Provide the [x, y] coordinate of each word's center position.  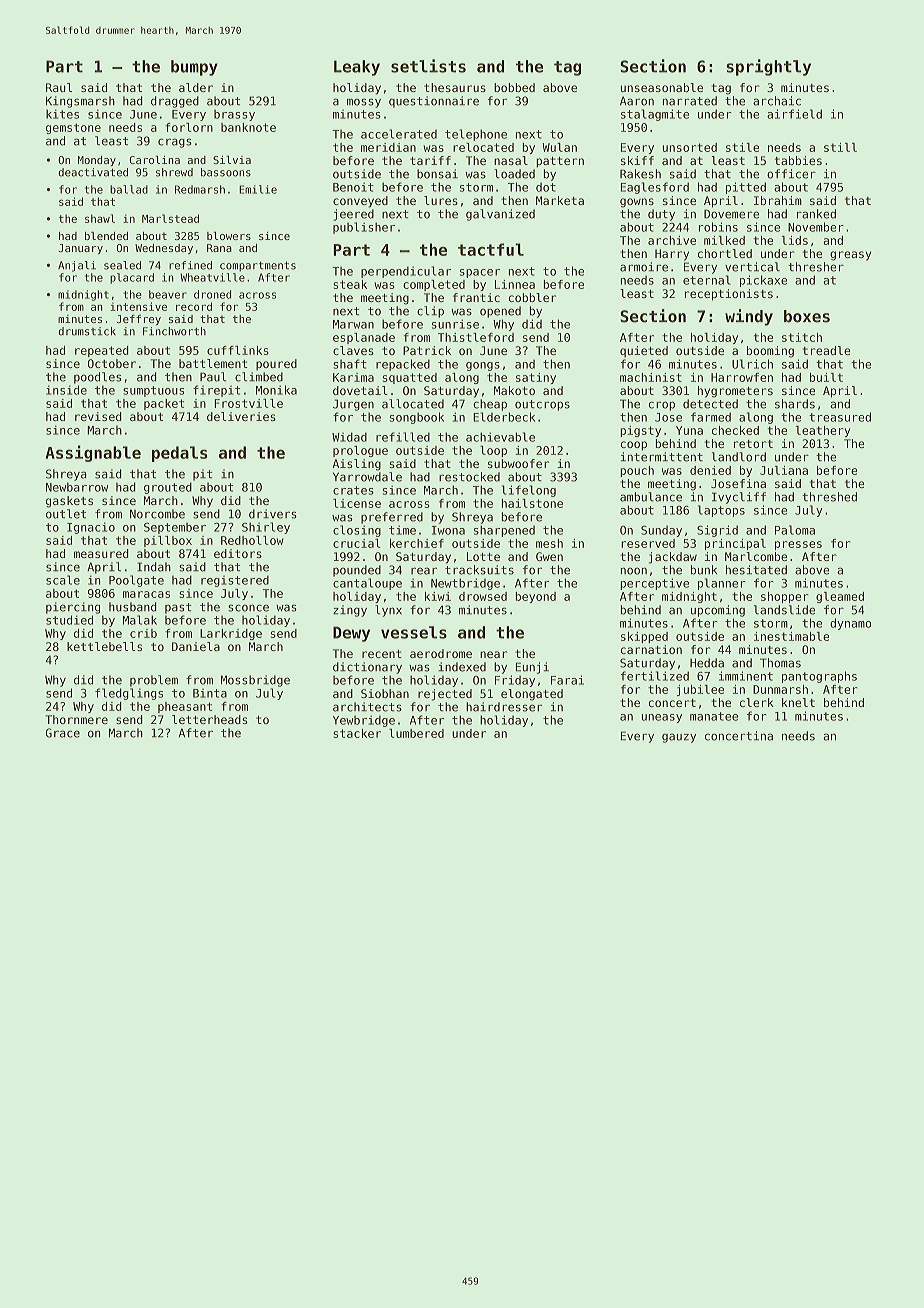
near [493, 654]
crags [175, 143]
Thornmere [76, 719]
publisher [364, 228]
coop [634, 446]
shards [795, 404]
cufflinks [238, 350]
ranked [816, 214]
